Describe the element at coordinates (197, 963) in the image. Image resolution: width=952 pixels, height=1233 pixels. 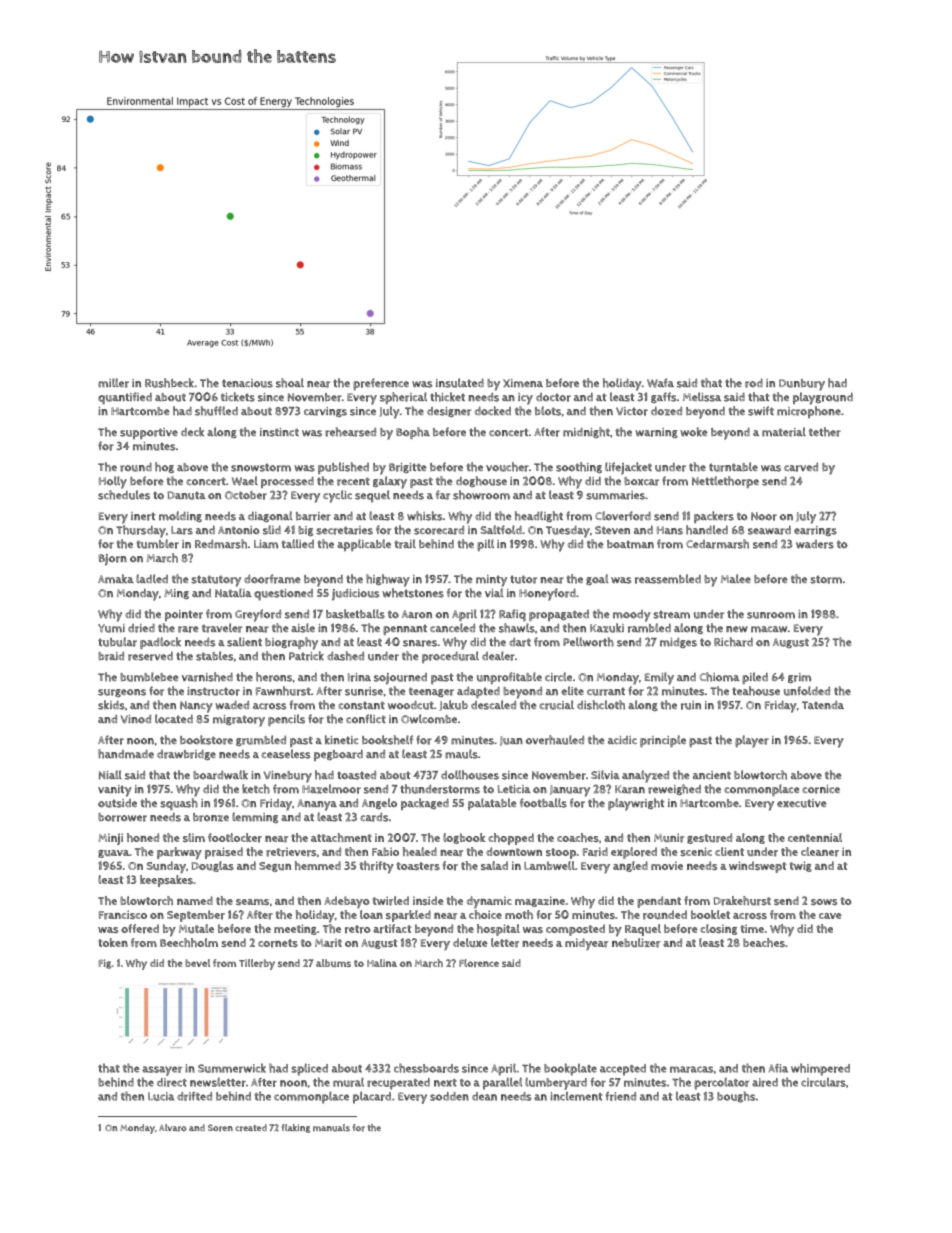
I see `bevel` at that location.
